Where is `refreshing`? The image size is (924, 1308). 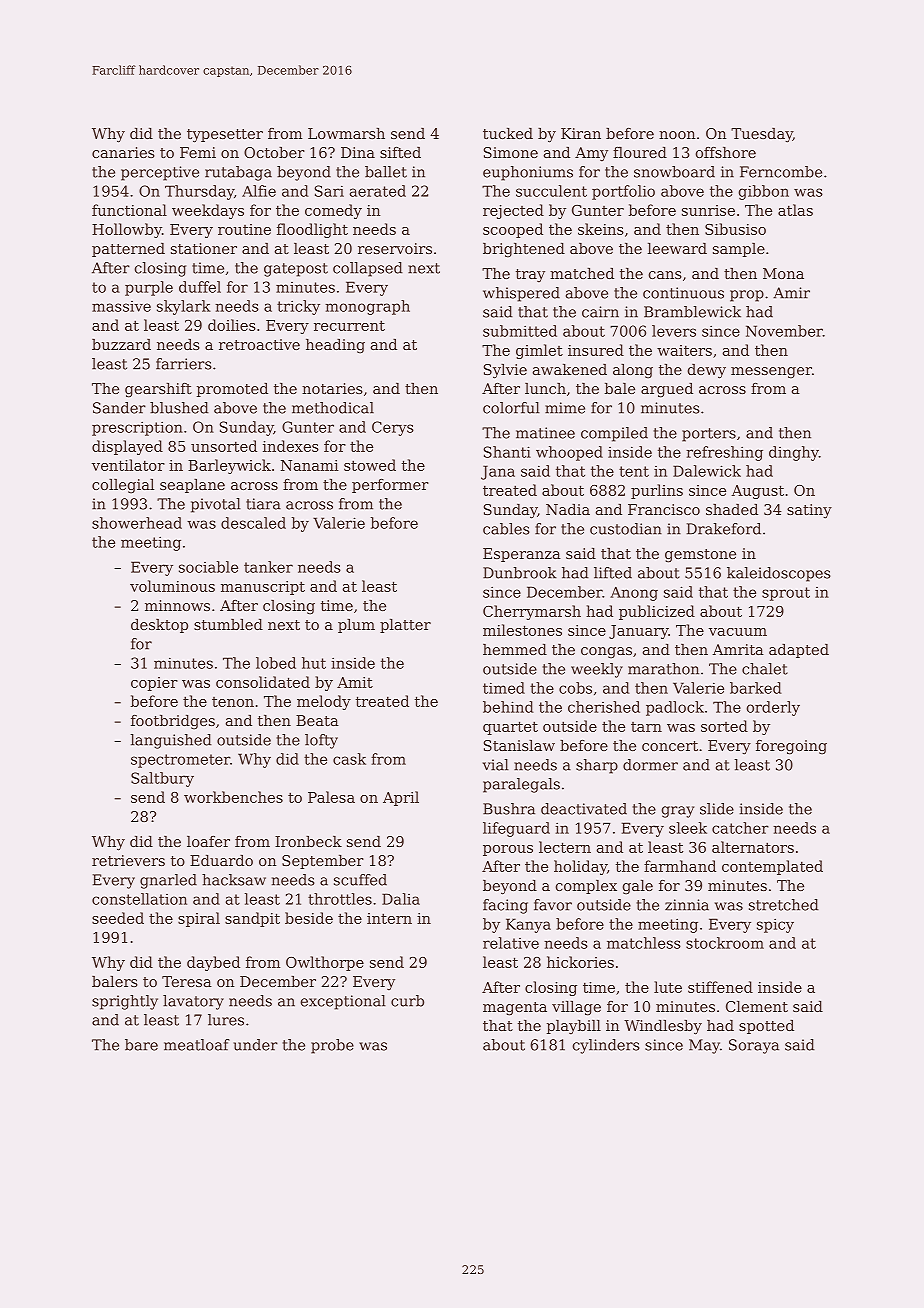
refreshing is located at coordinates (724, 453).
